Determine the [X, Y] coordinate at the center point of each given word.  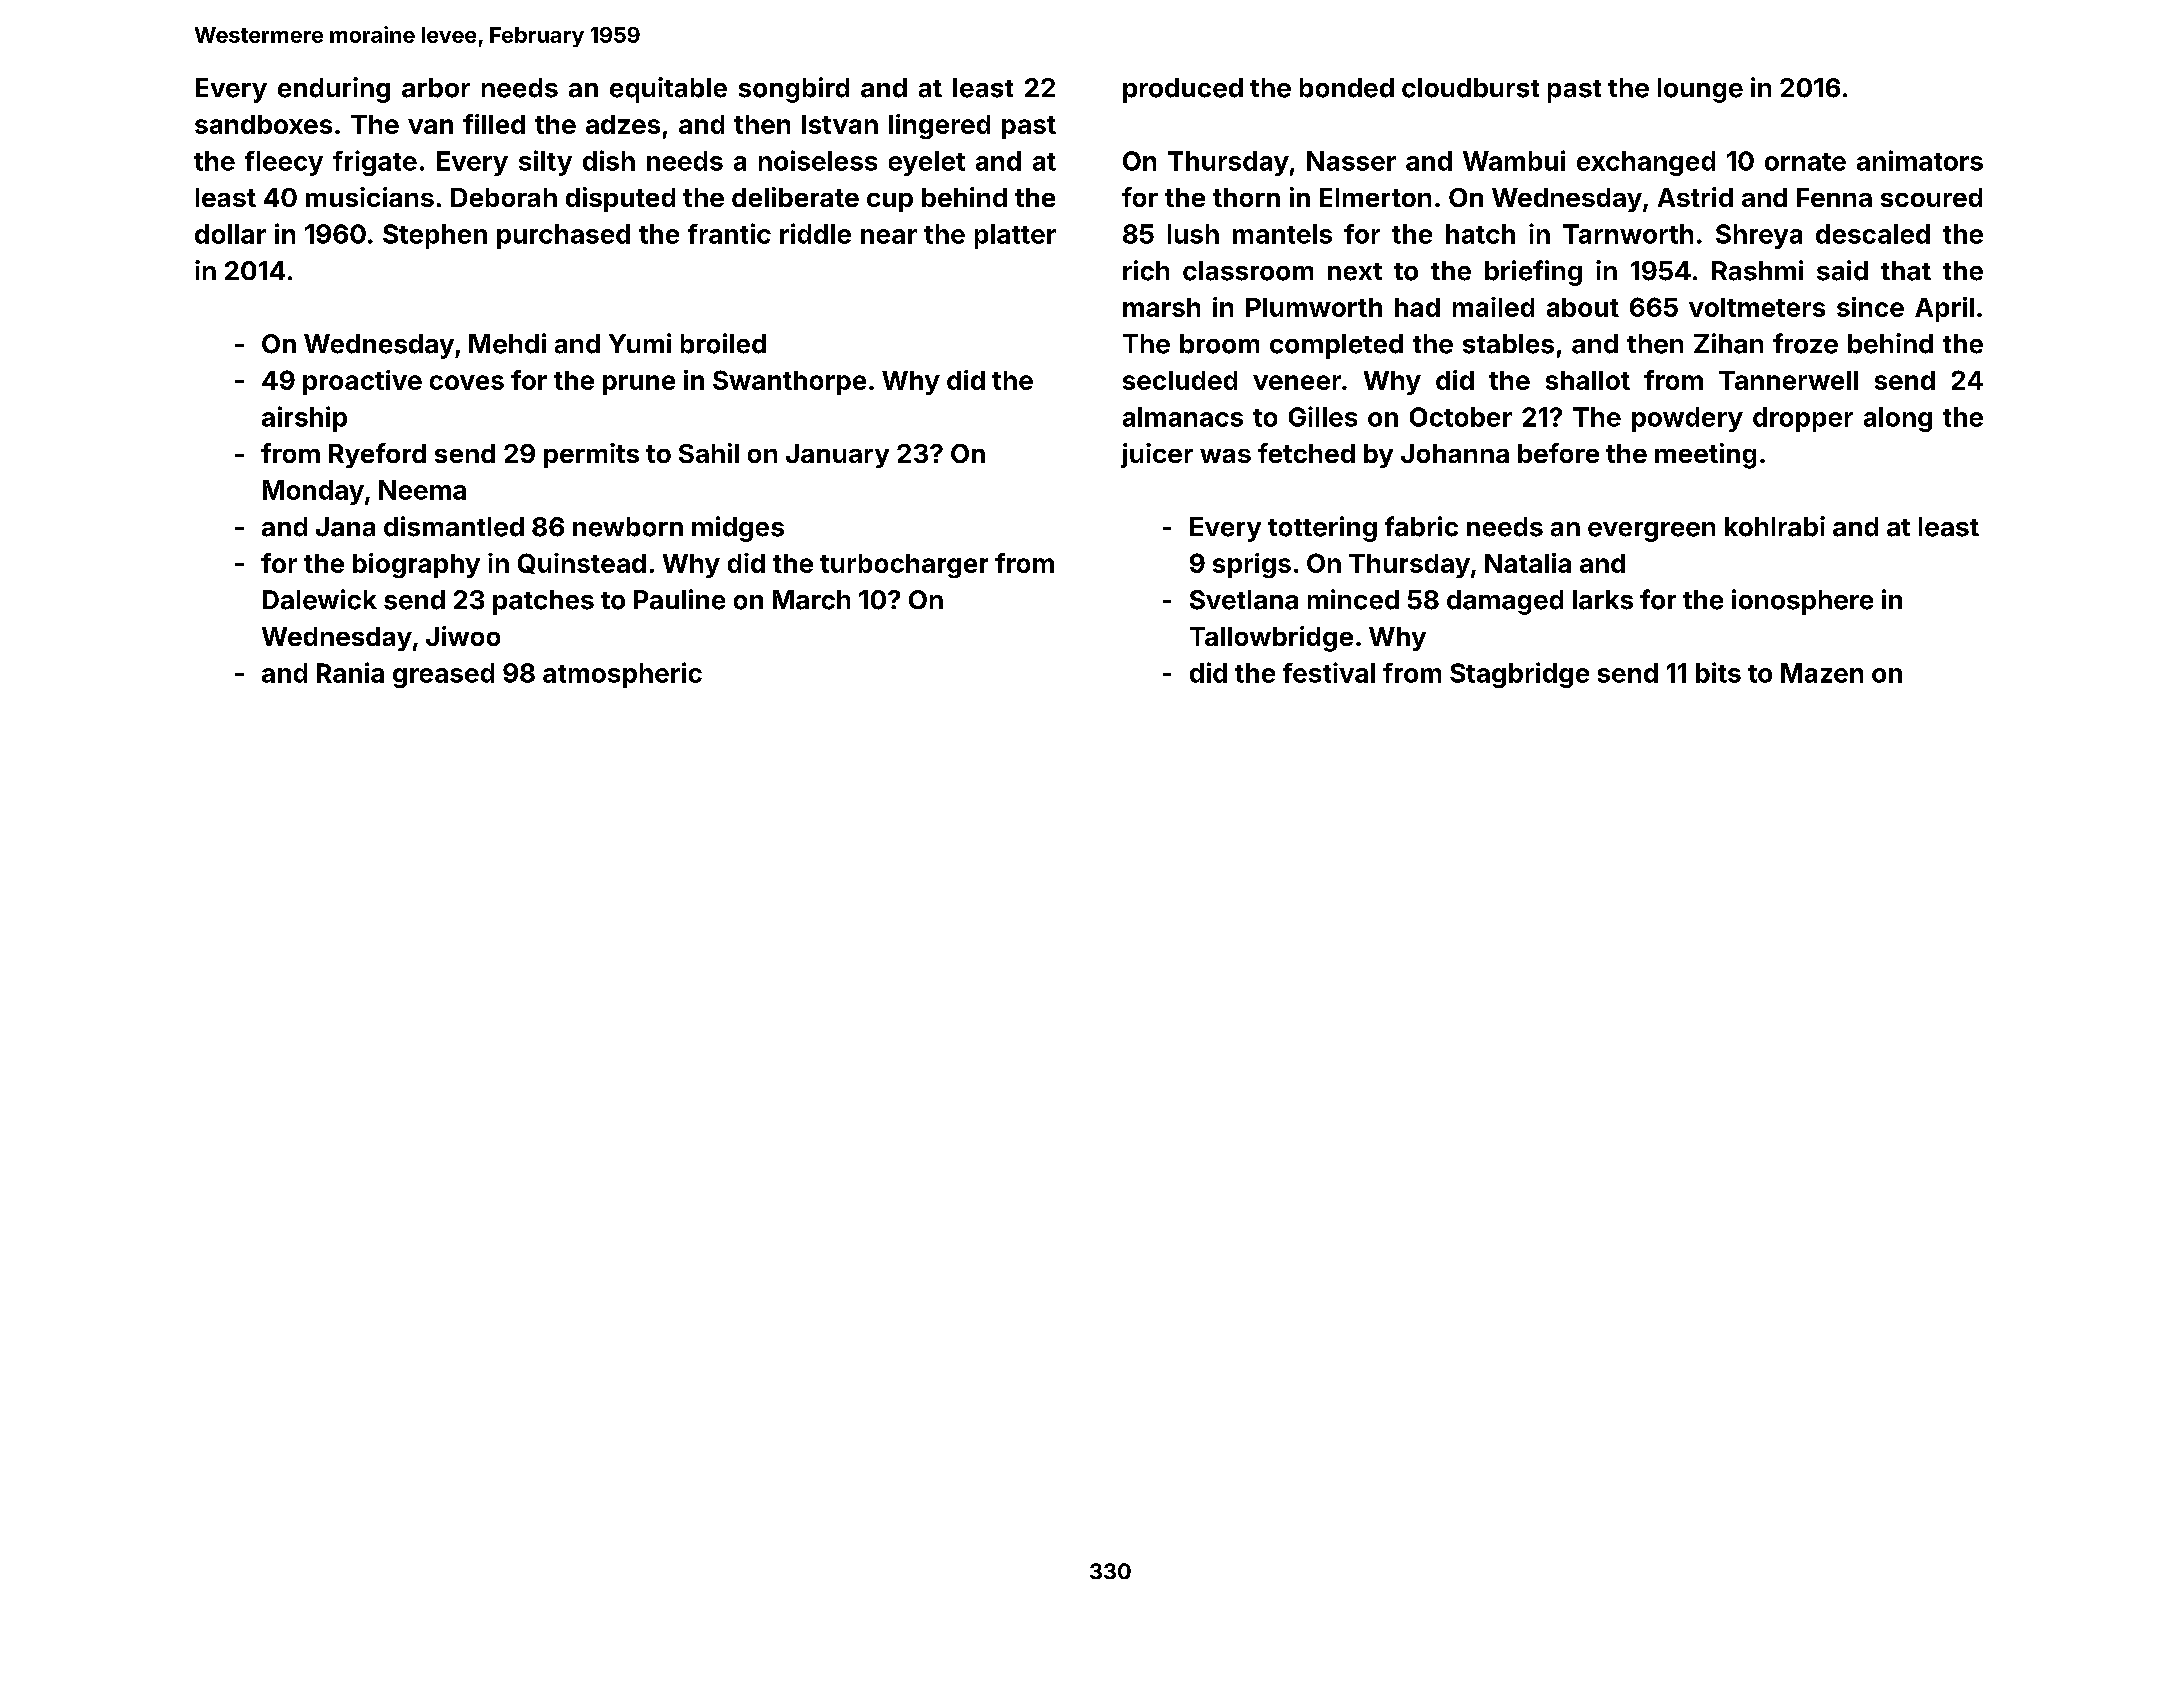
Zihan [1728, 343]
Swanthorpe [789, 382]
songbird [794, 90]
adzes [623, 124]
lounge [1700, 90]
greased [443, 675]
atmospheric [622, 675]
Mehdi [507, 343]
